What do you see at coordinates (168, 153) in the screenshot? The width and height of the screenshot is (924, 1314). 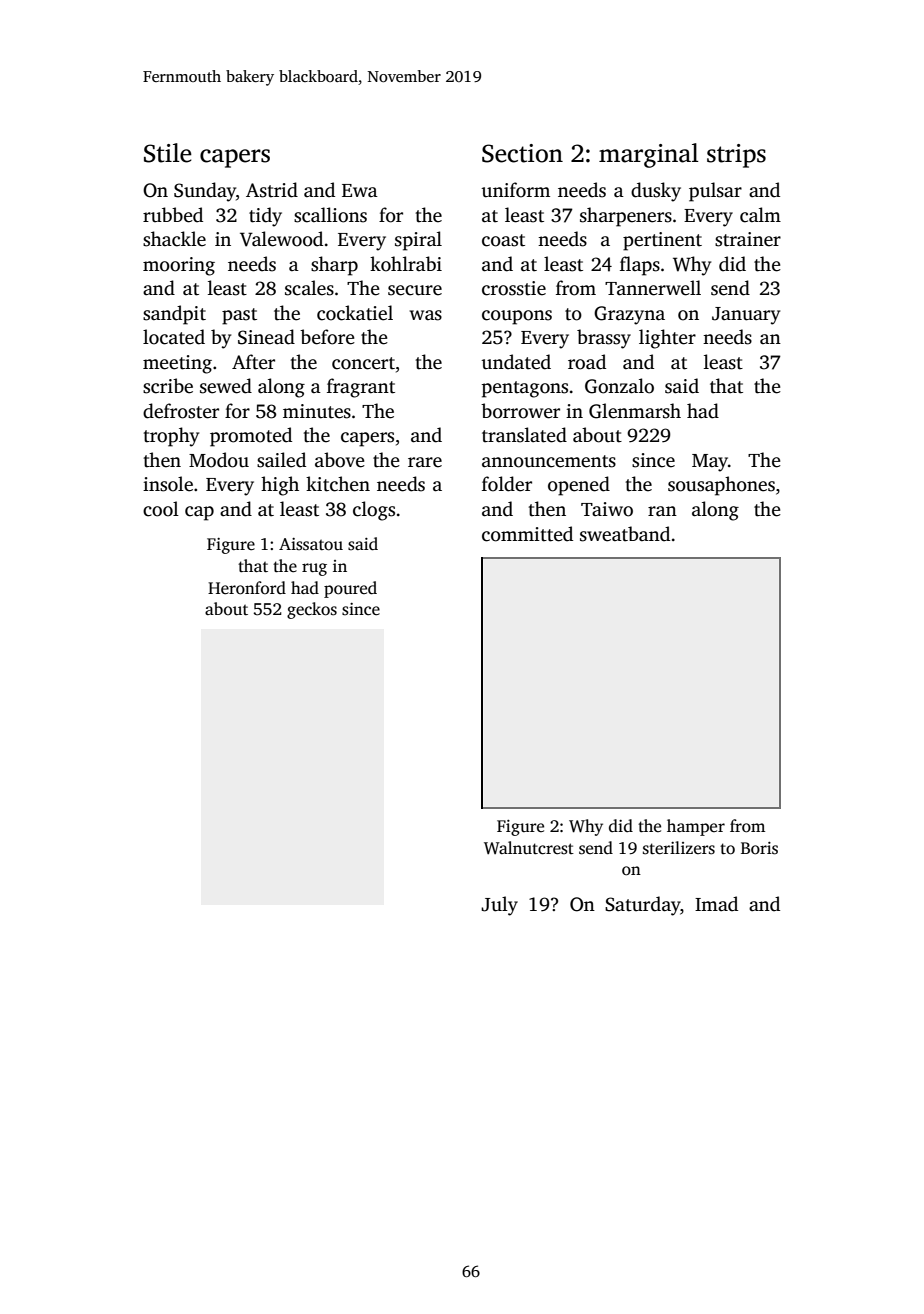 I see `Stile` at bounding box center [168, 153].
